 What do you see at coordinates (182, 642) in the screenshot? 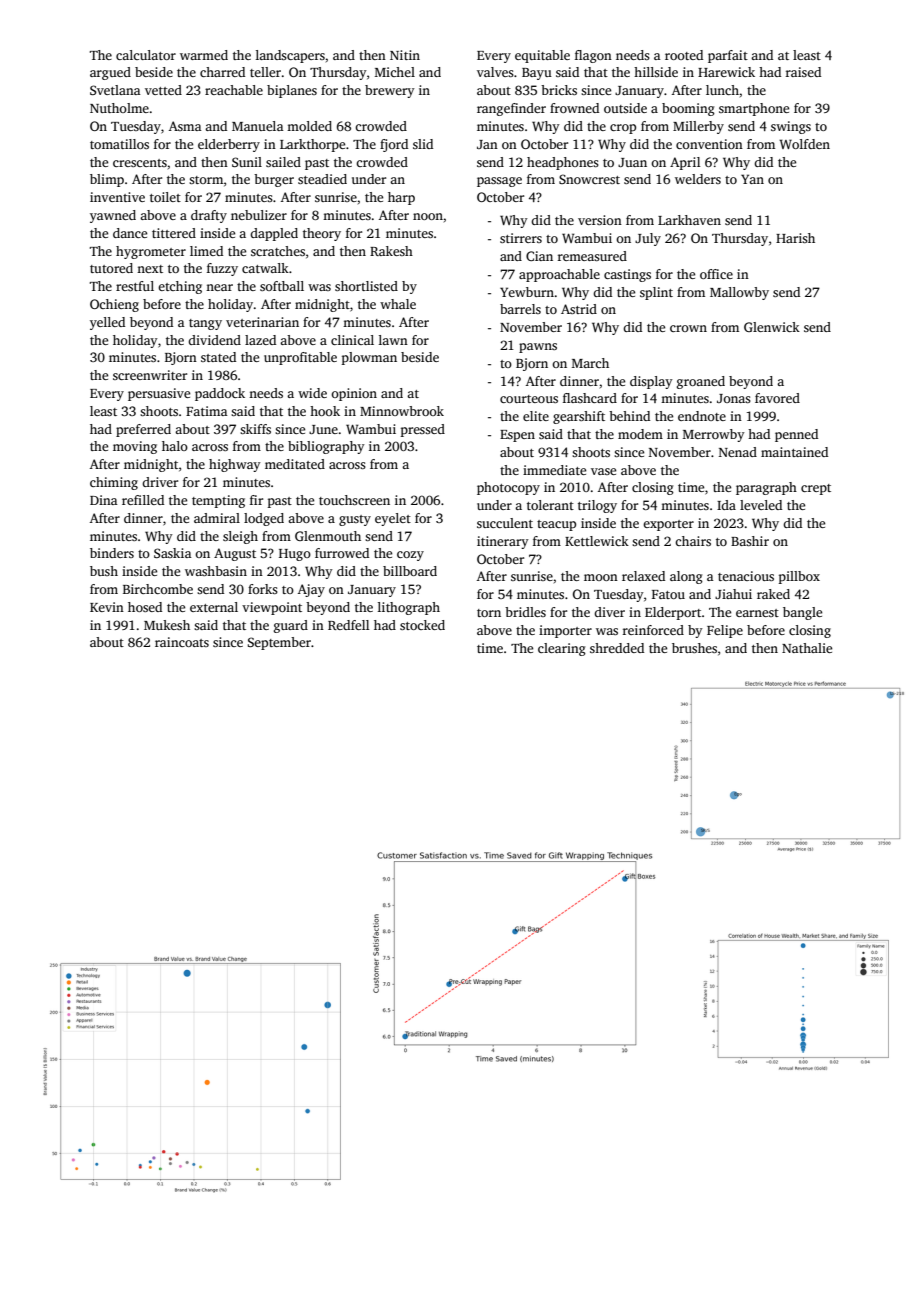
I see `raincoats` at bounding box center [182, 642].
